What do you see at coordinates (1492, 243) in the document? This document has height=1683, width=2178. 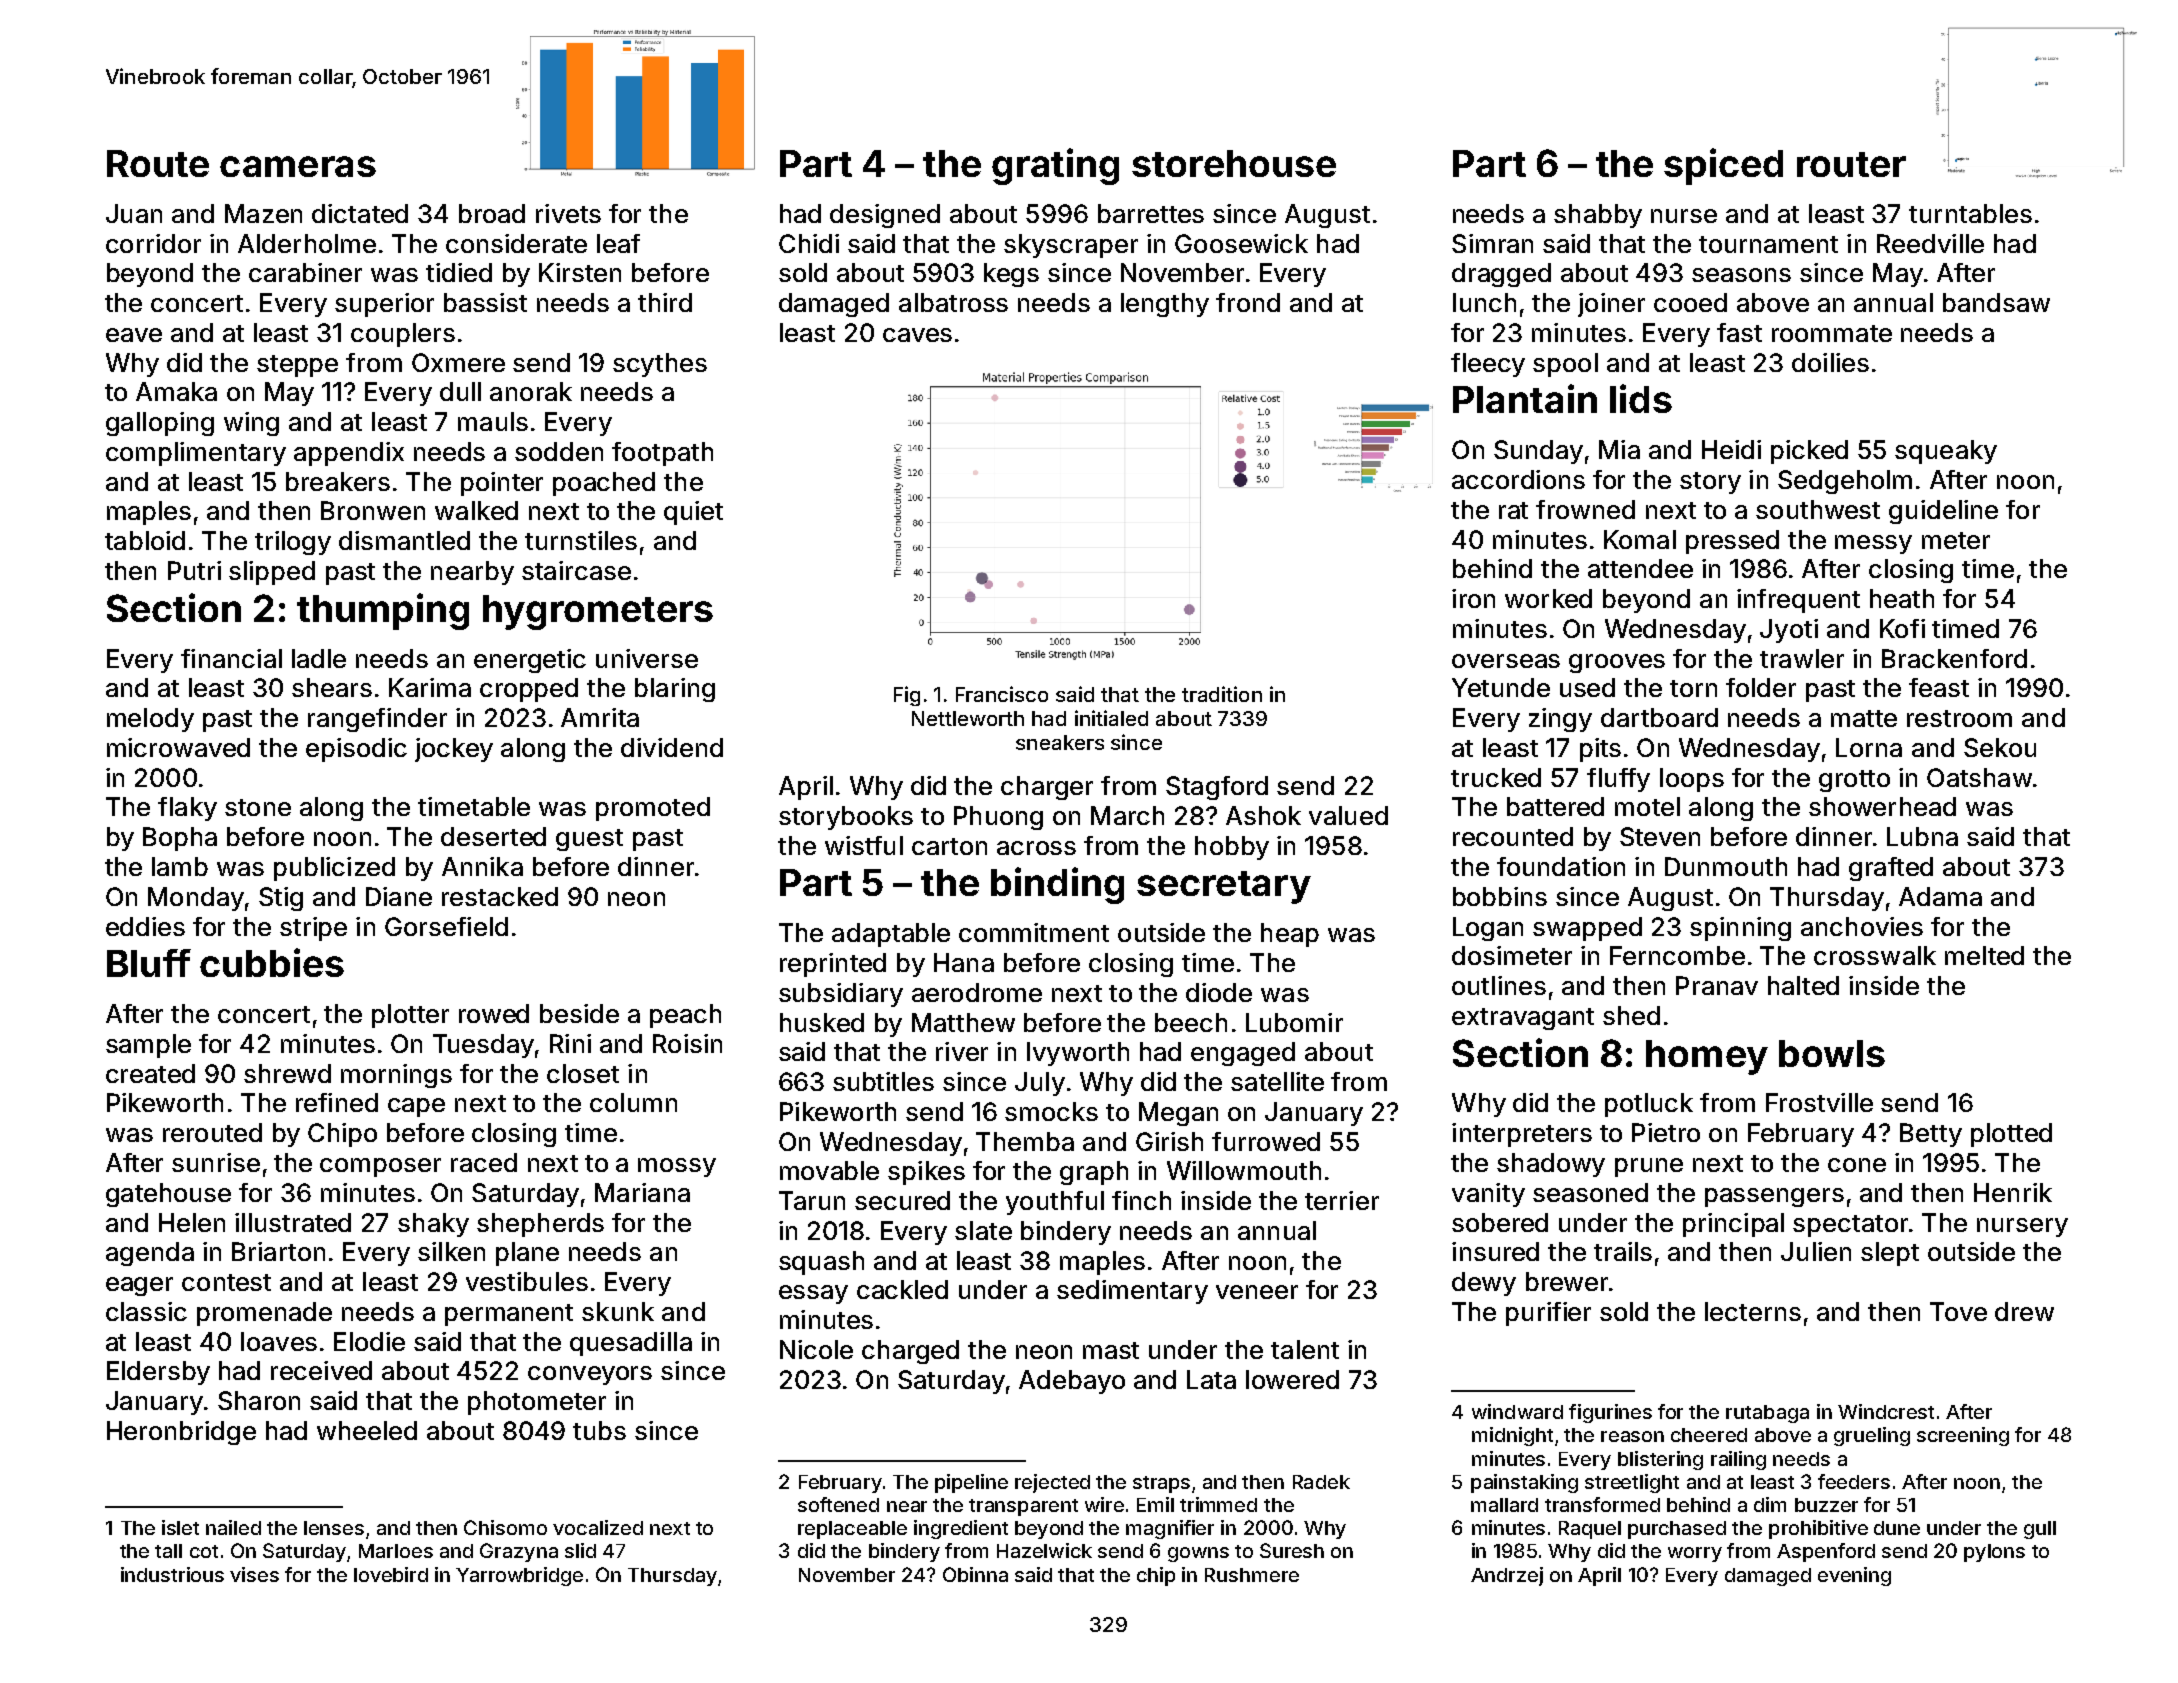 I see `Simran` at bounding box center [1492, 243].
